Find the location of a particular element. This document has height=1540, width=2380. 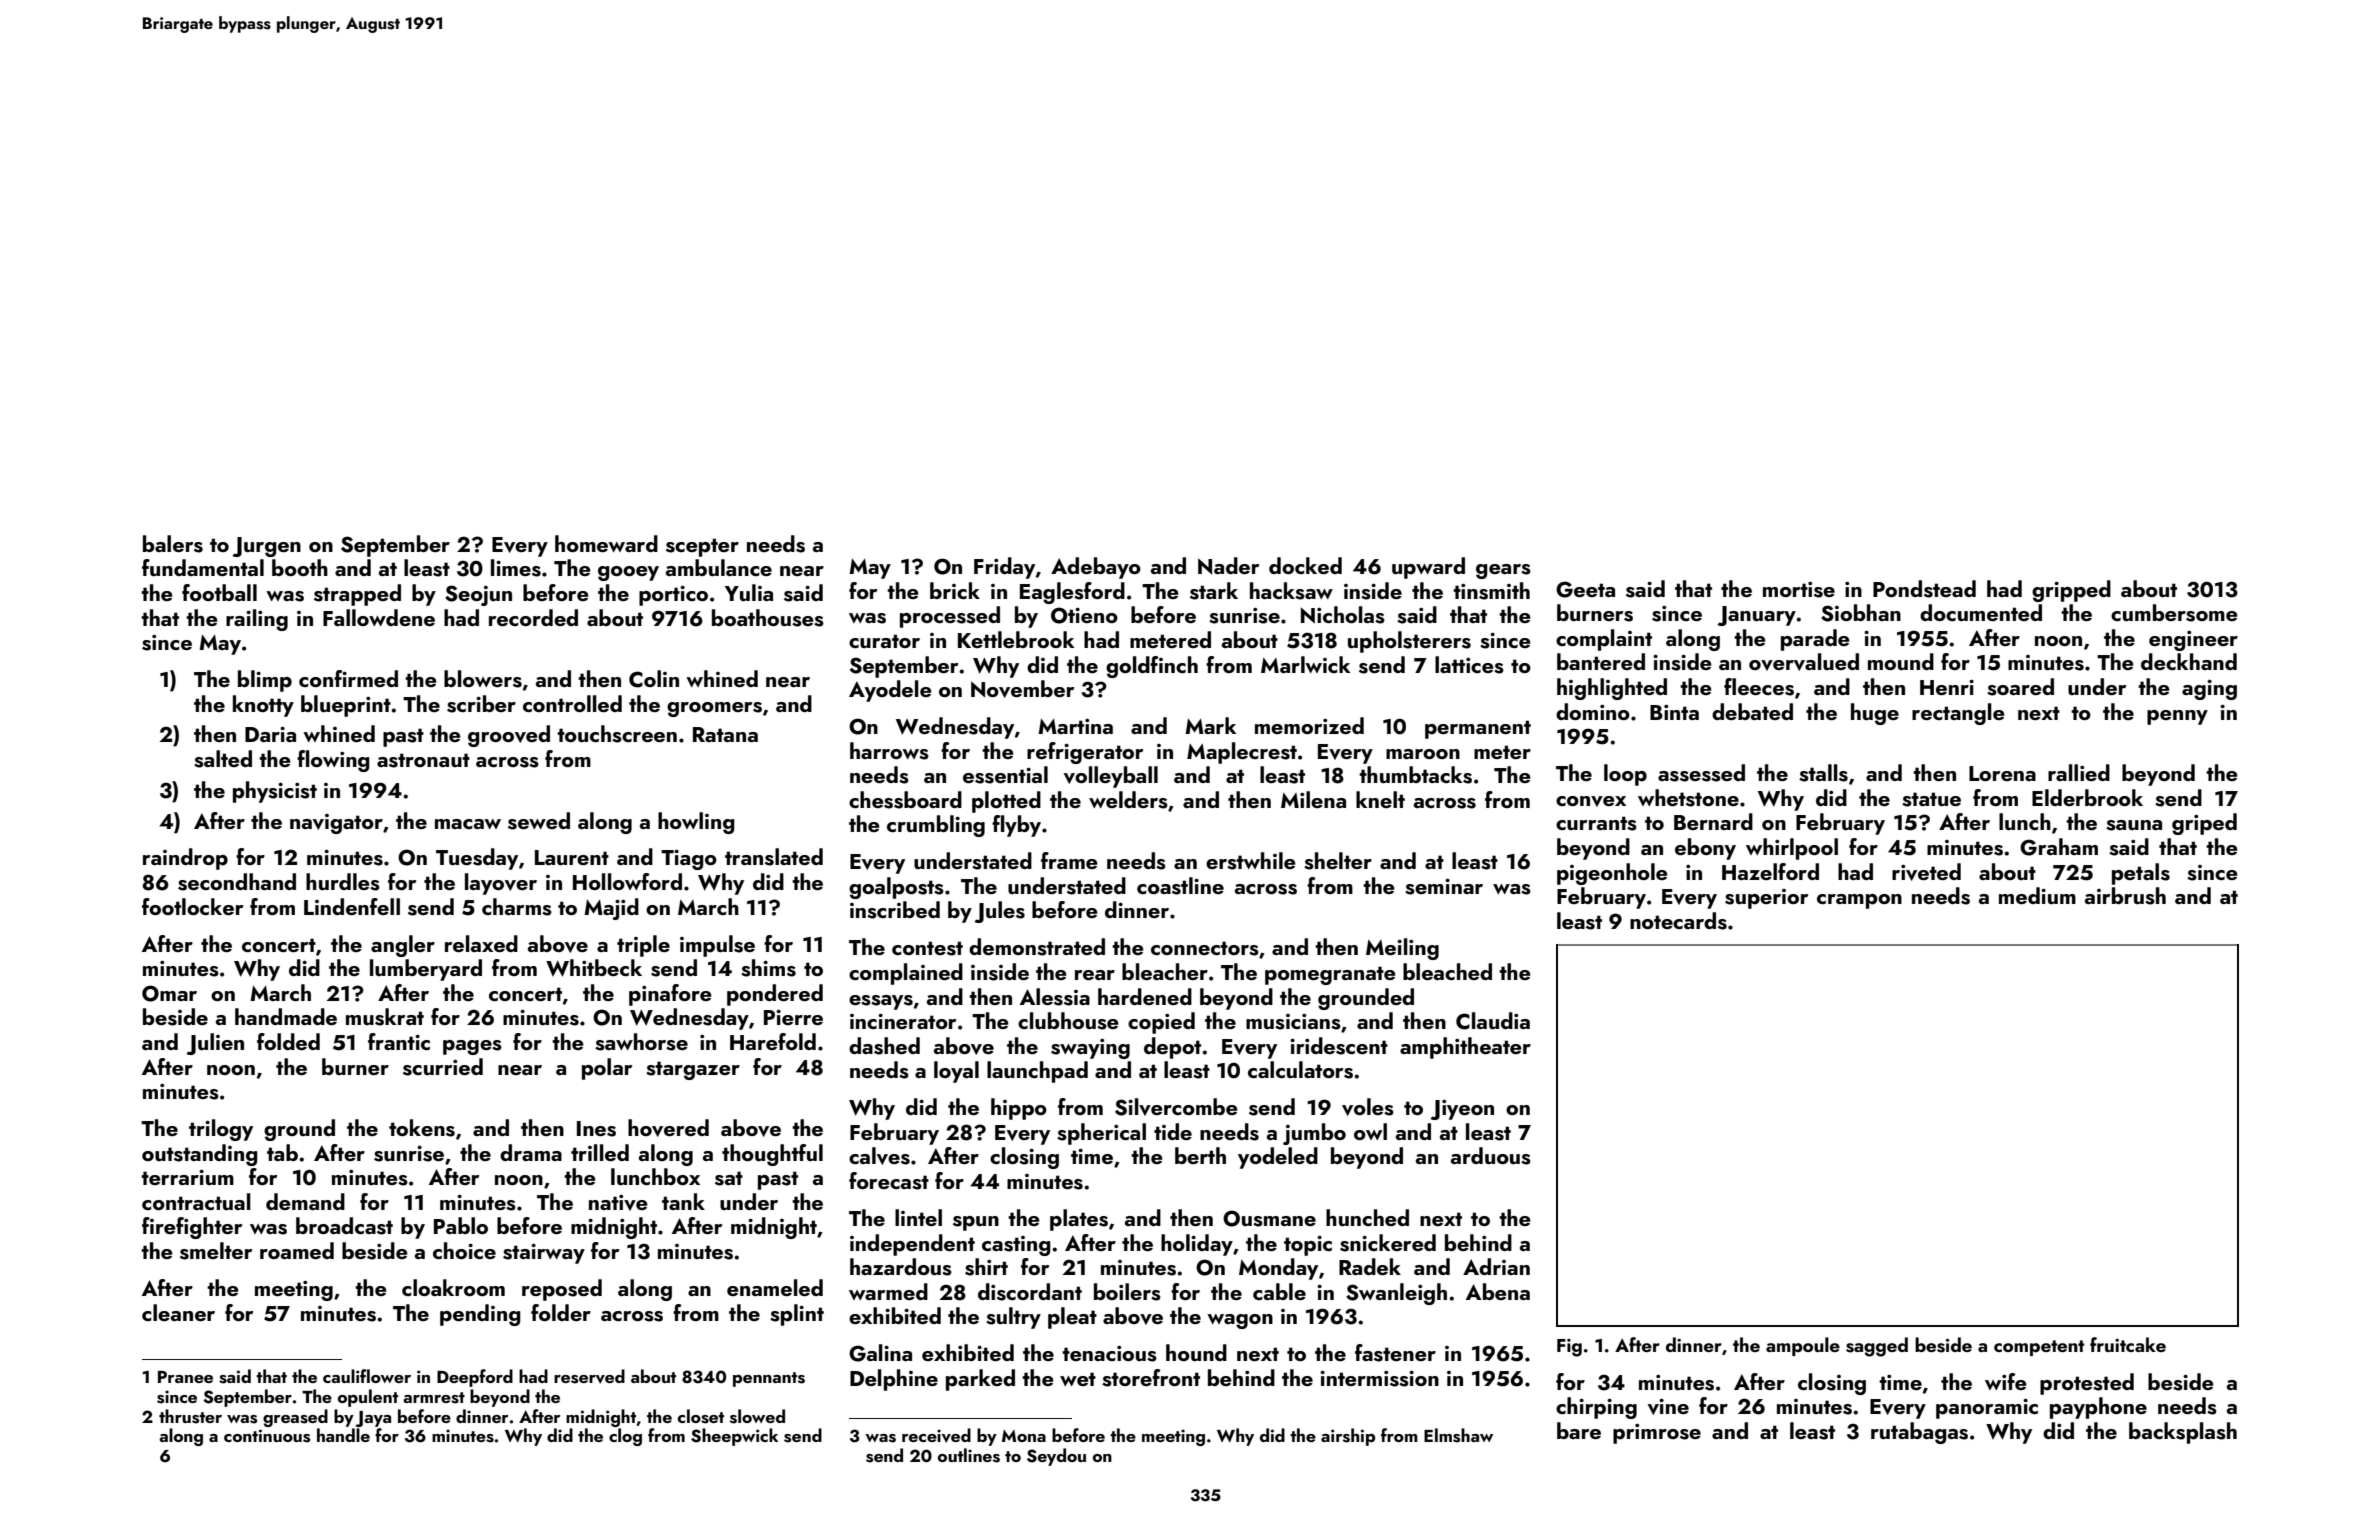

Adebayo is located at coordinates (1096, 568).
